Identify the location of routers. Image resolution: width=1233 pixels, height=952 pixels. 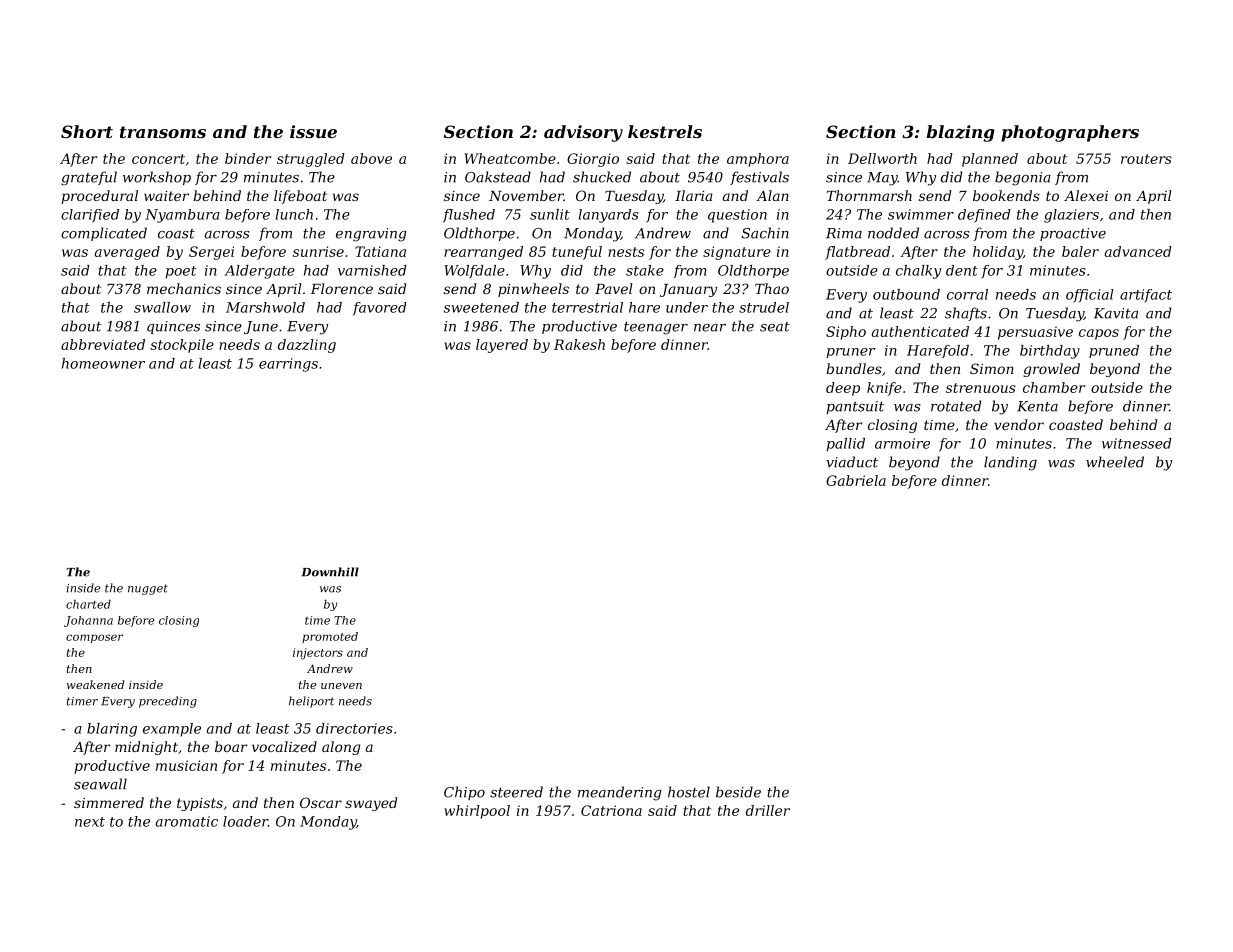
(1146, 159).
